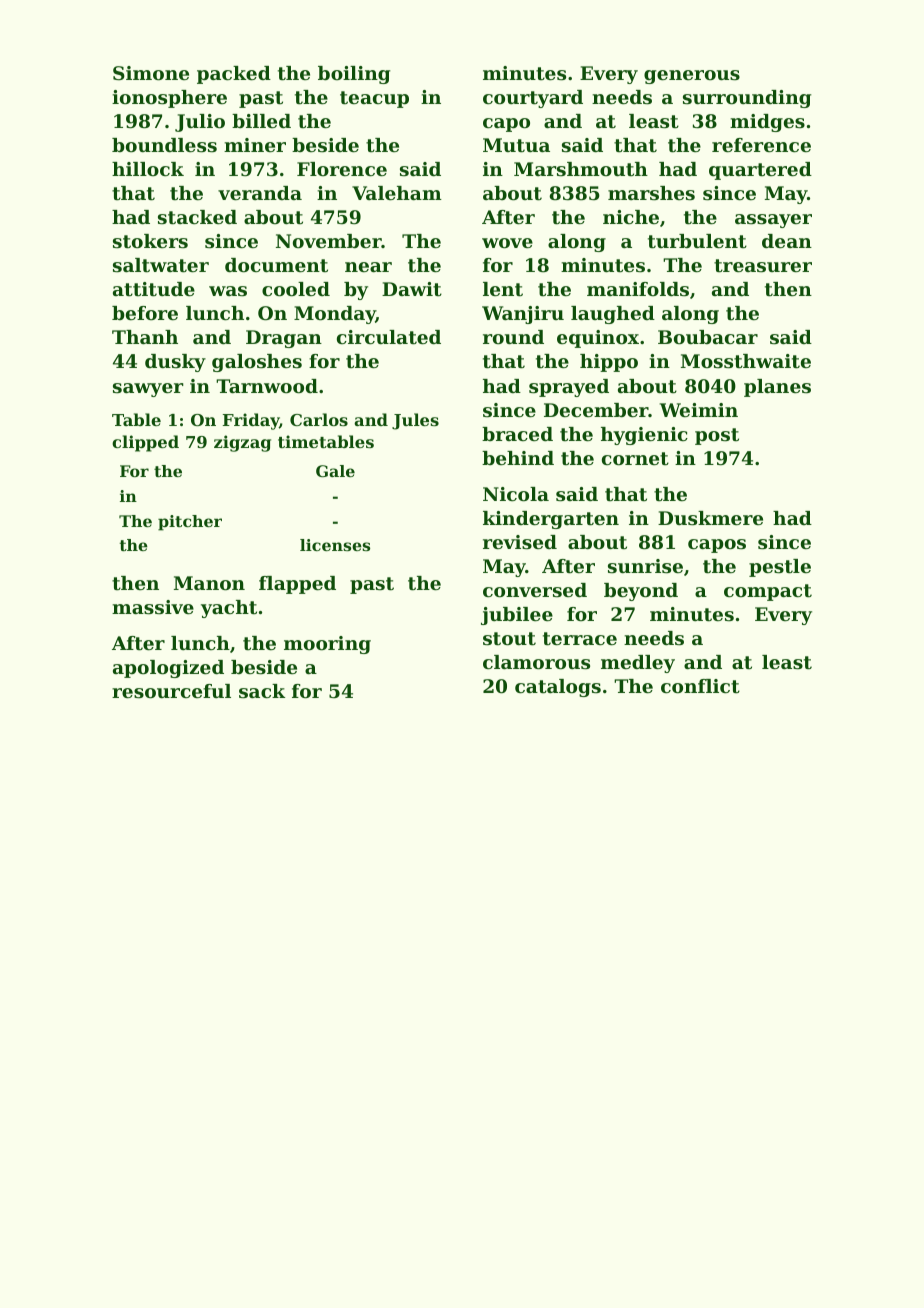 The image size is (924, 1308). What do you see at coordinates (536, 662) in the screenshot?
I see `clamorous` at bounding box center [536, 662].
